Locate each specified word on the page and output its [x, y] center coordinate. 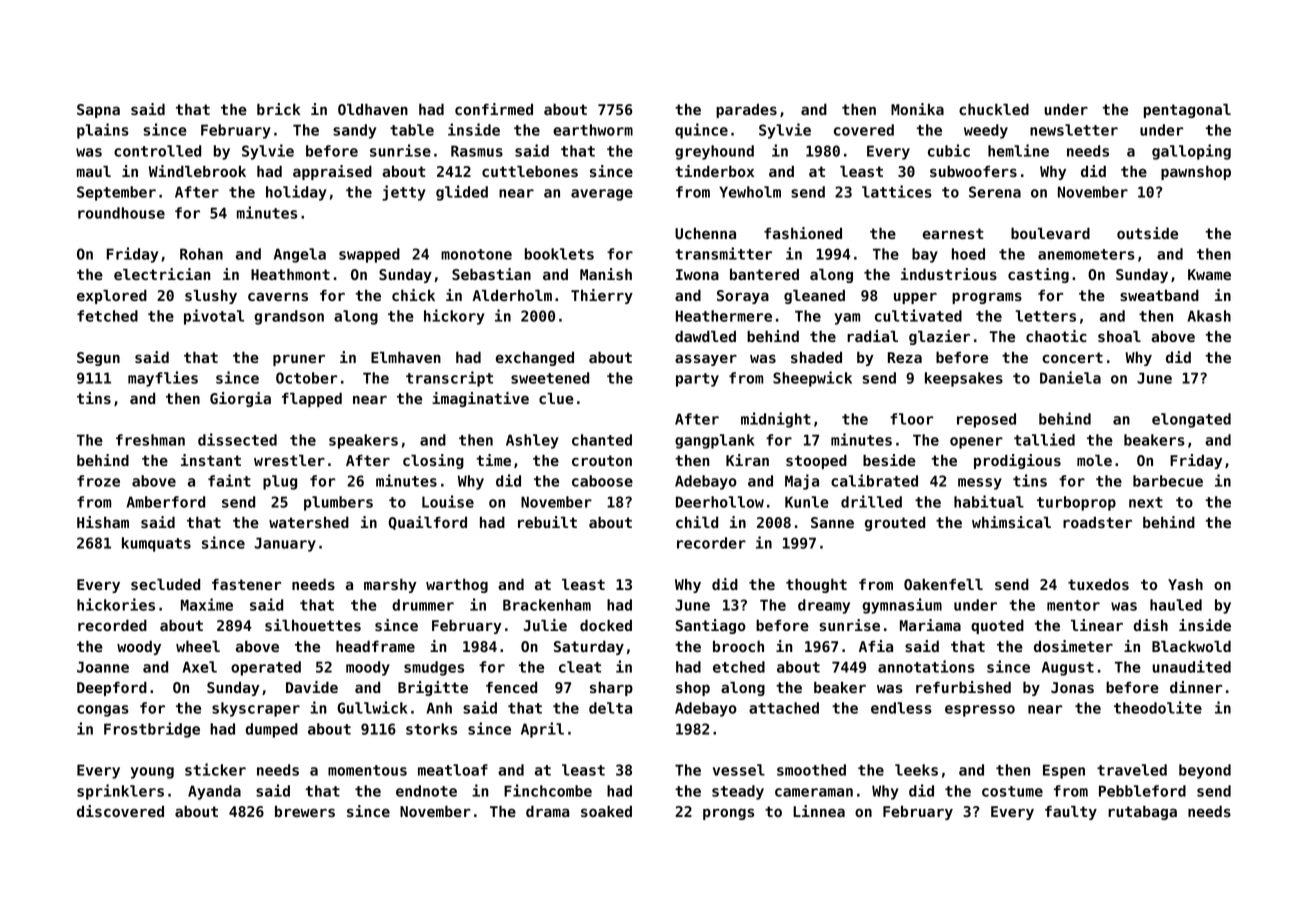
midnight [776, 420]
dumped [272, 730]
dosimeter [1073, 646]
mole [1094, 460]
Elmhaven [406, 357]
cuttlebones [530, 171]
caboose [602, 481]
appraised [332, 172]
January [285, 544]
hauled [1176, 605]
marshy [390, 585]
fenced [511, 687]
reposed [986, 420]
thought [816, 585]
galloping [1191, 152]
